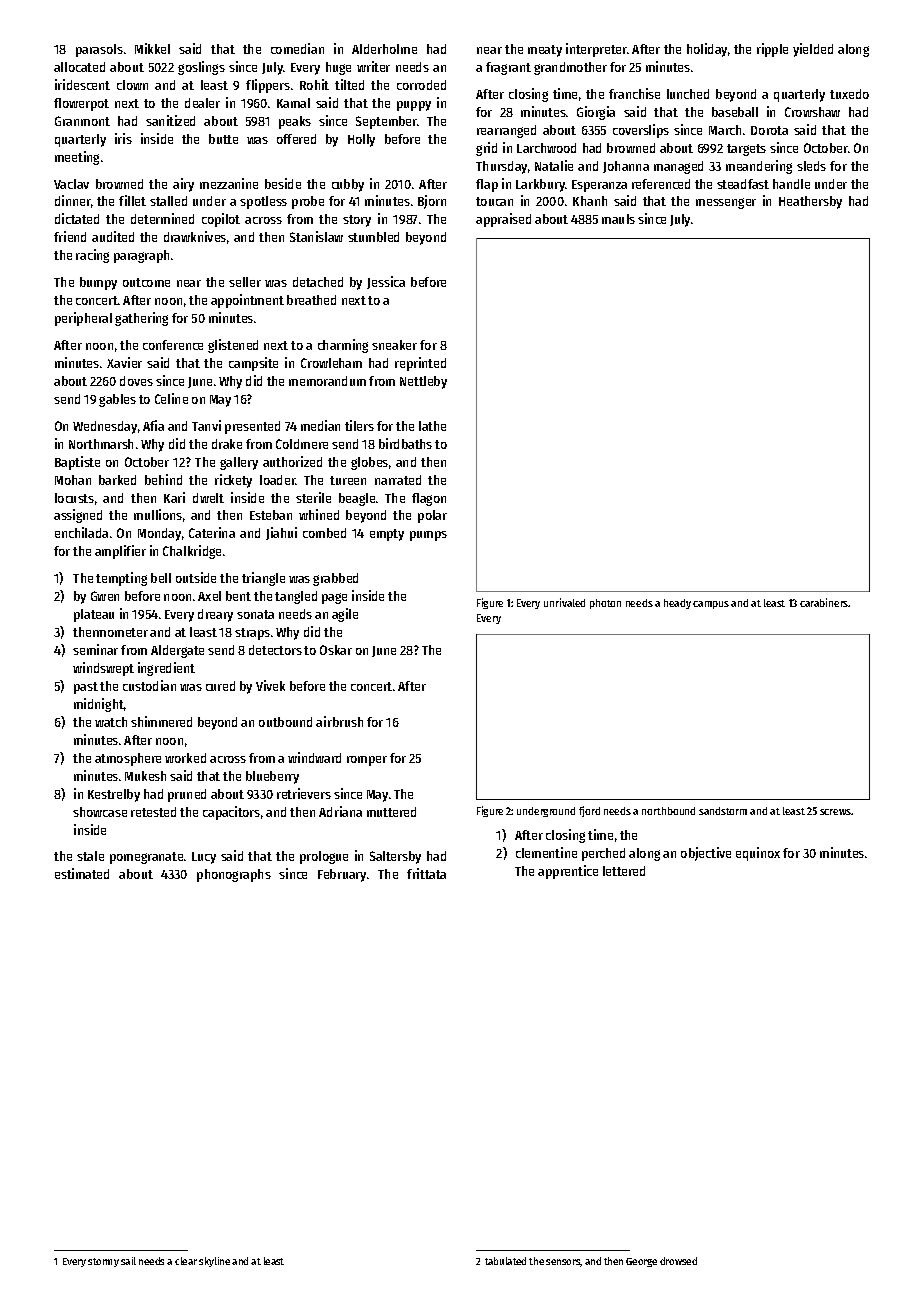  I want to click on apprentice, so click(568, 872).
